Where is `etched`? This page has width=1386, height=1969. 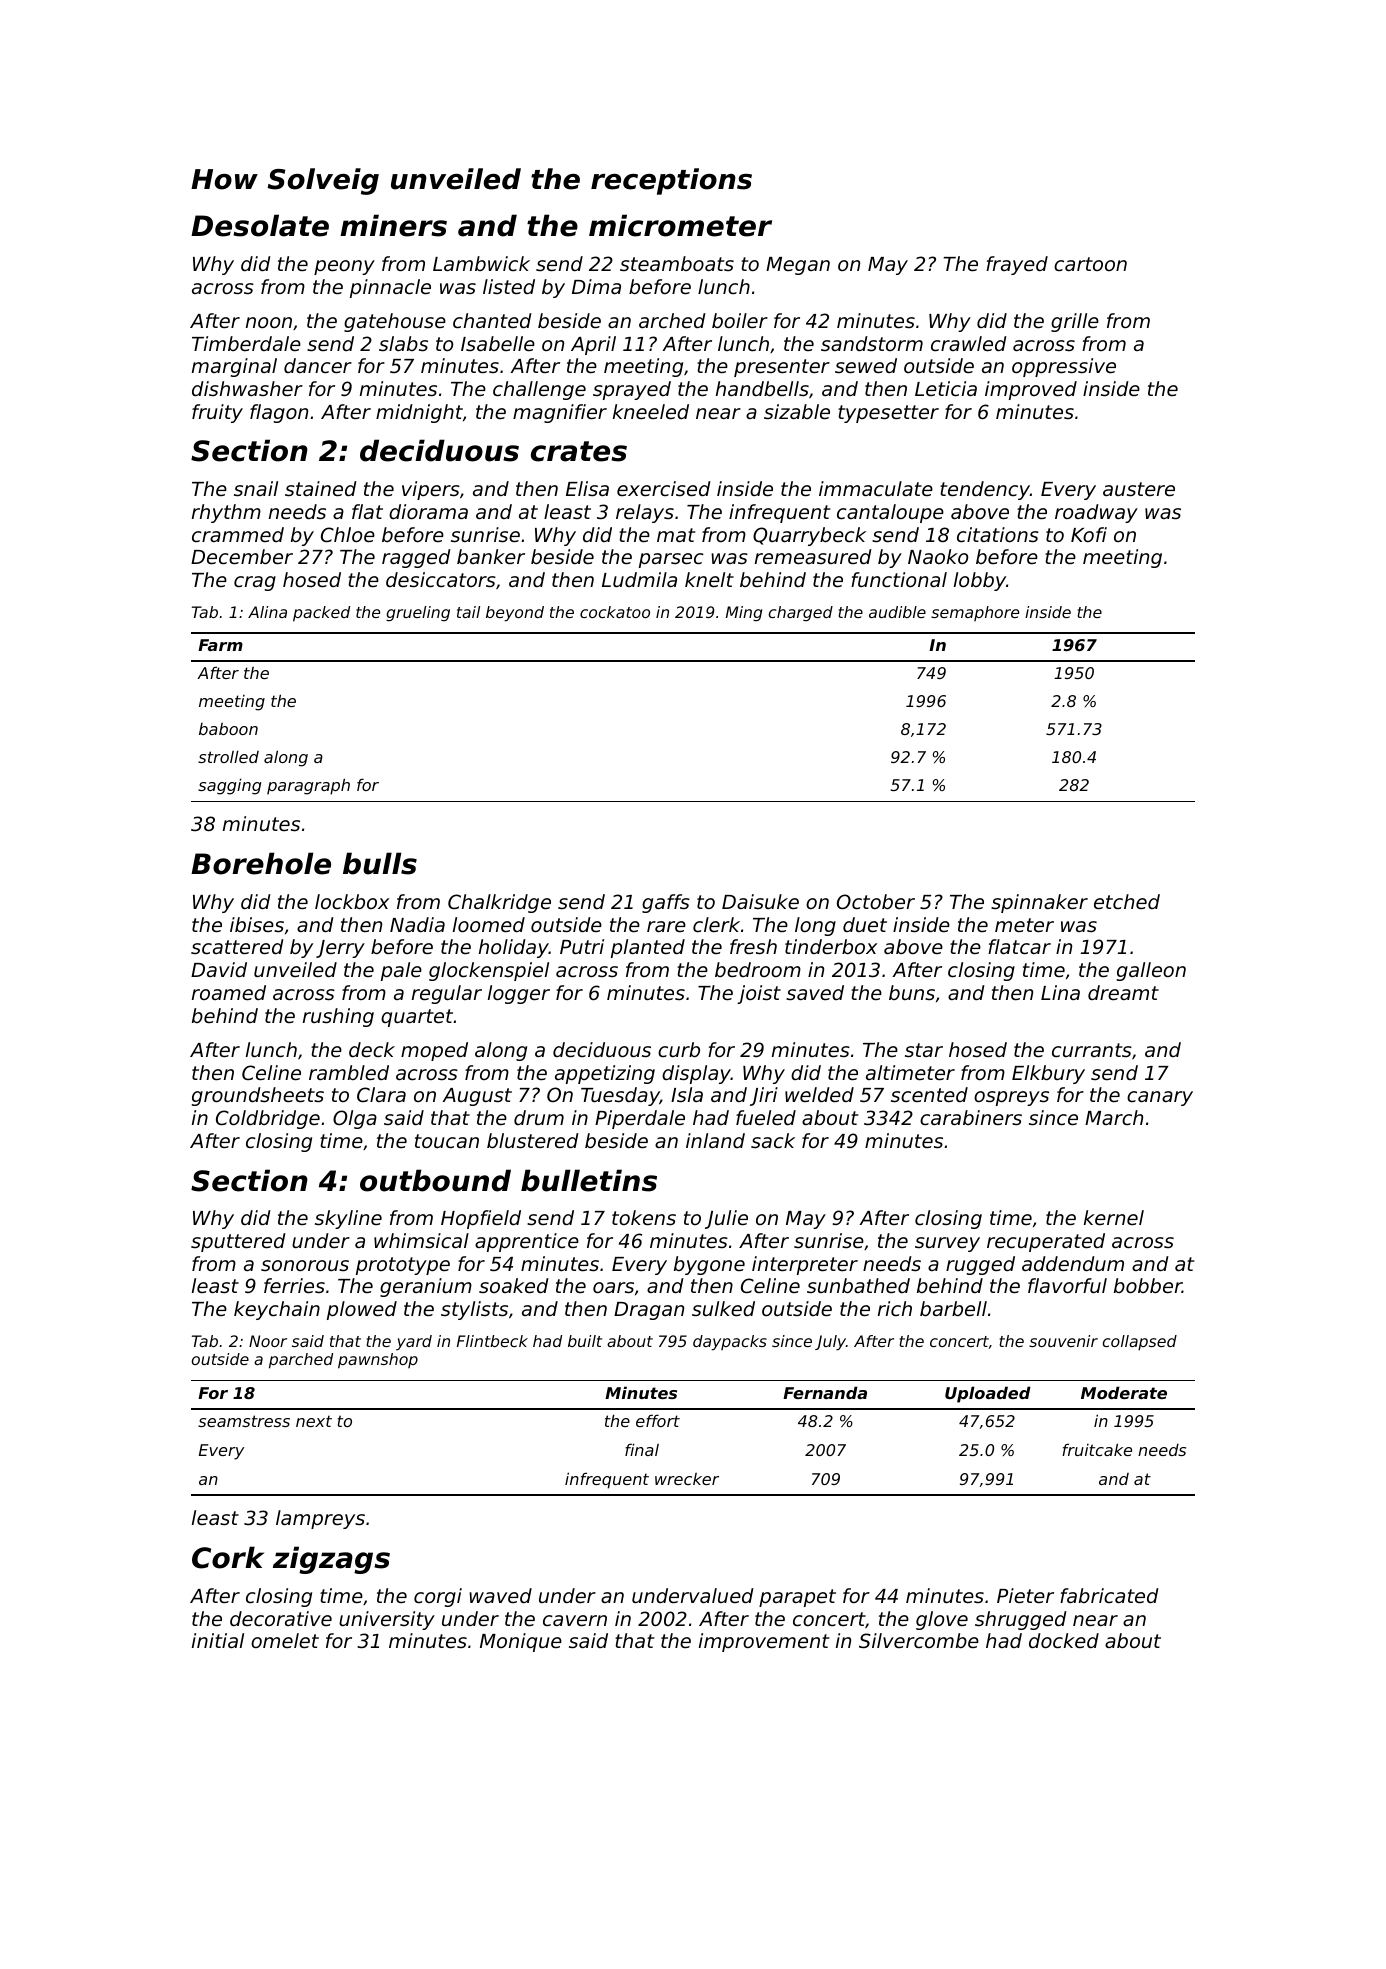
etched is located at coordinates (1127, 901).
